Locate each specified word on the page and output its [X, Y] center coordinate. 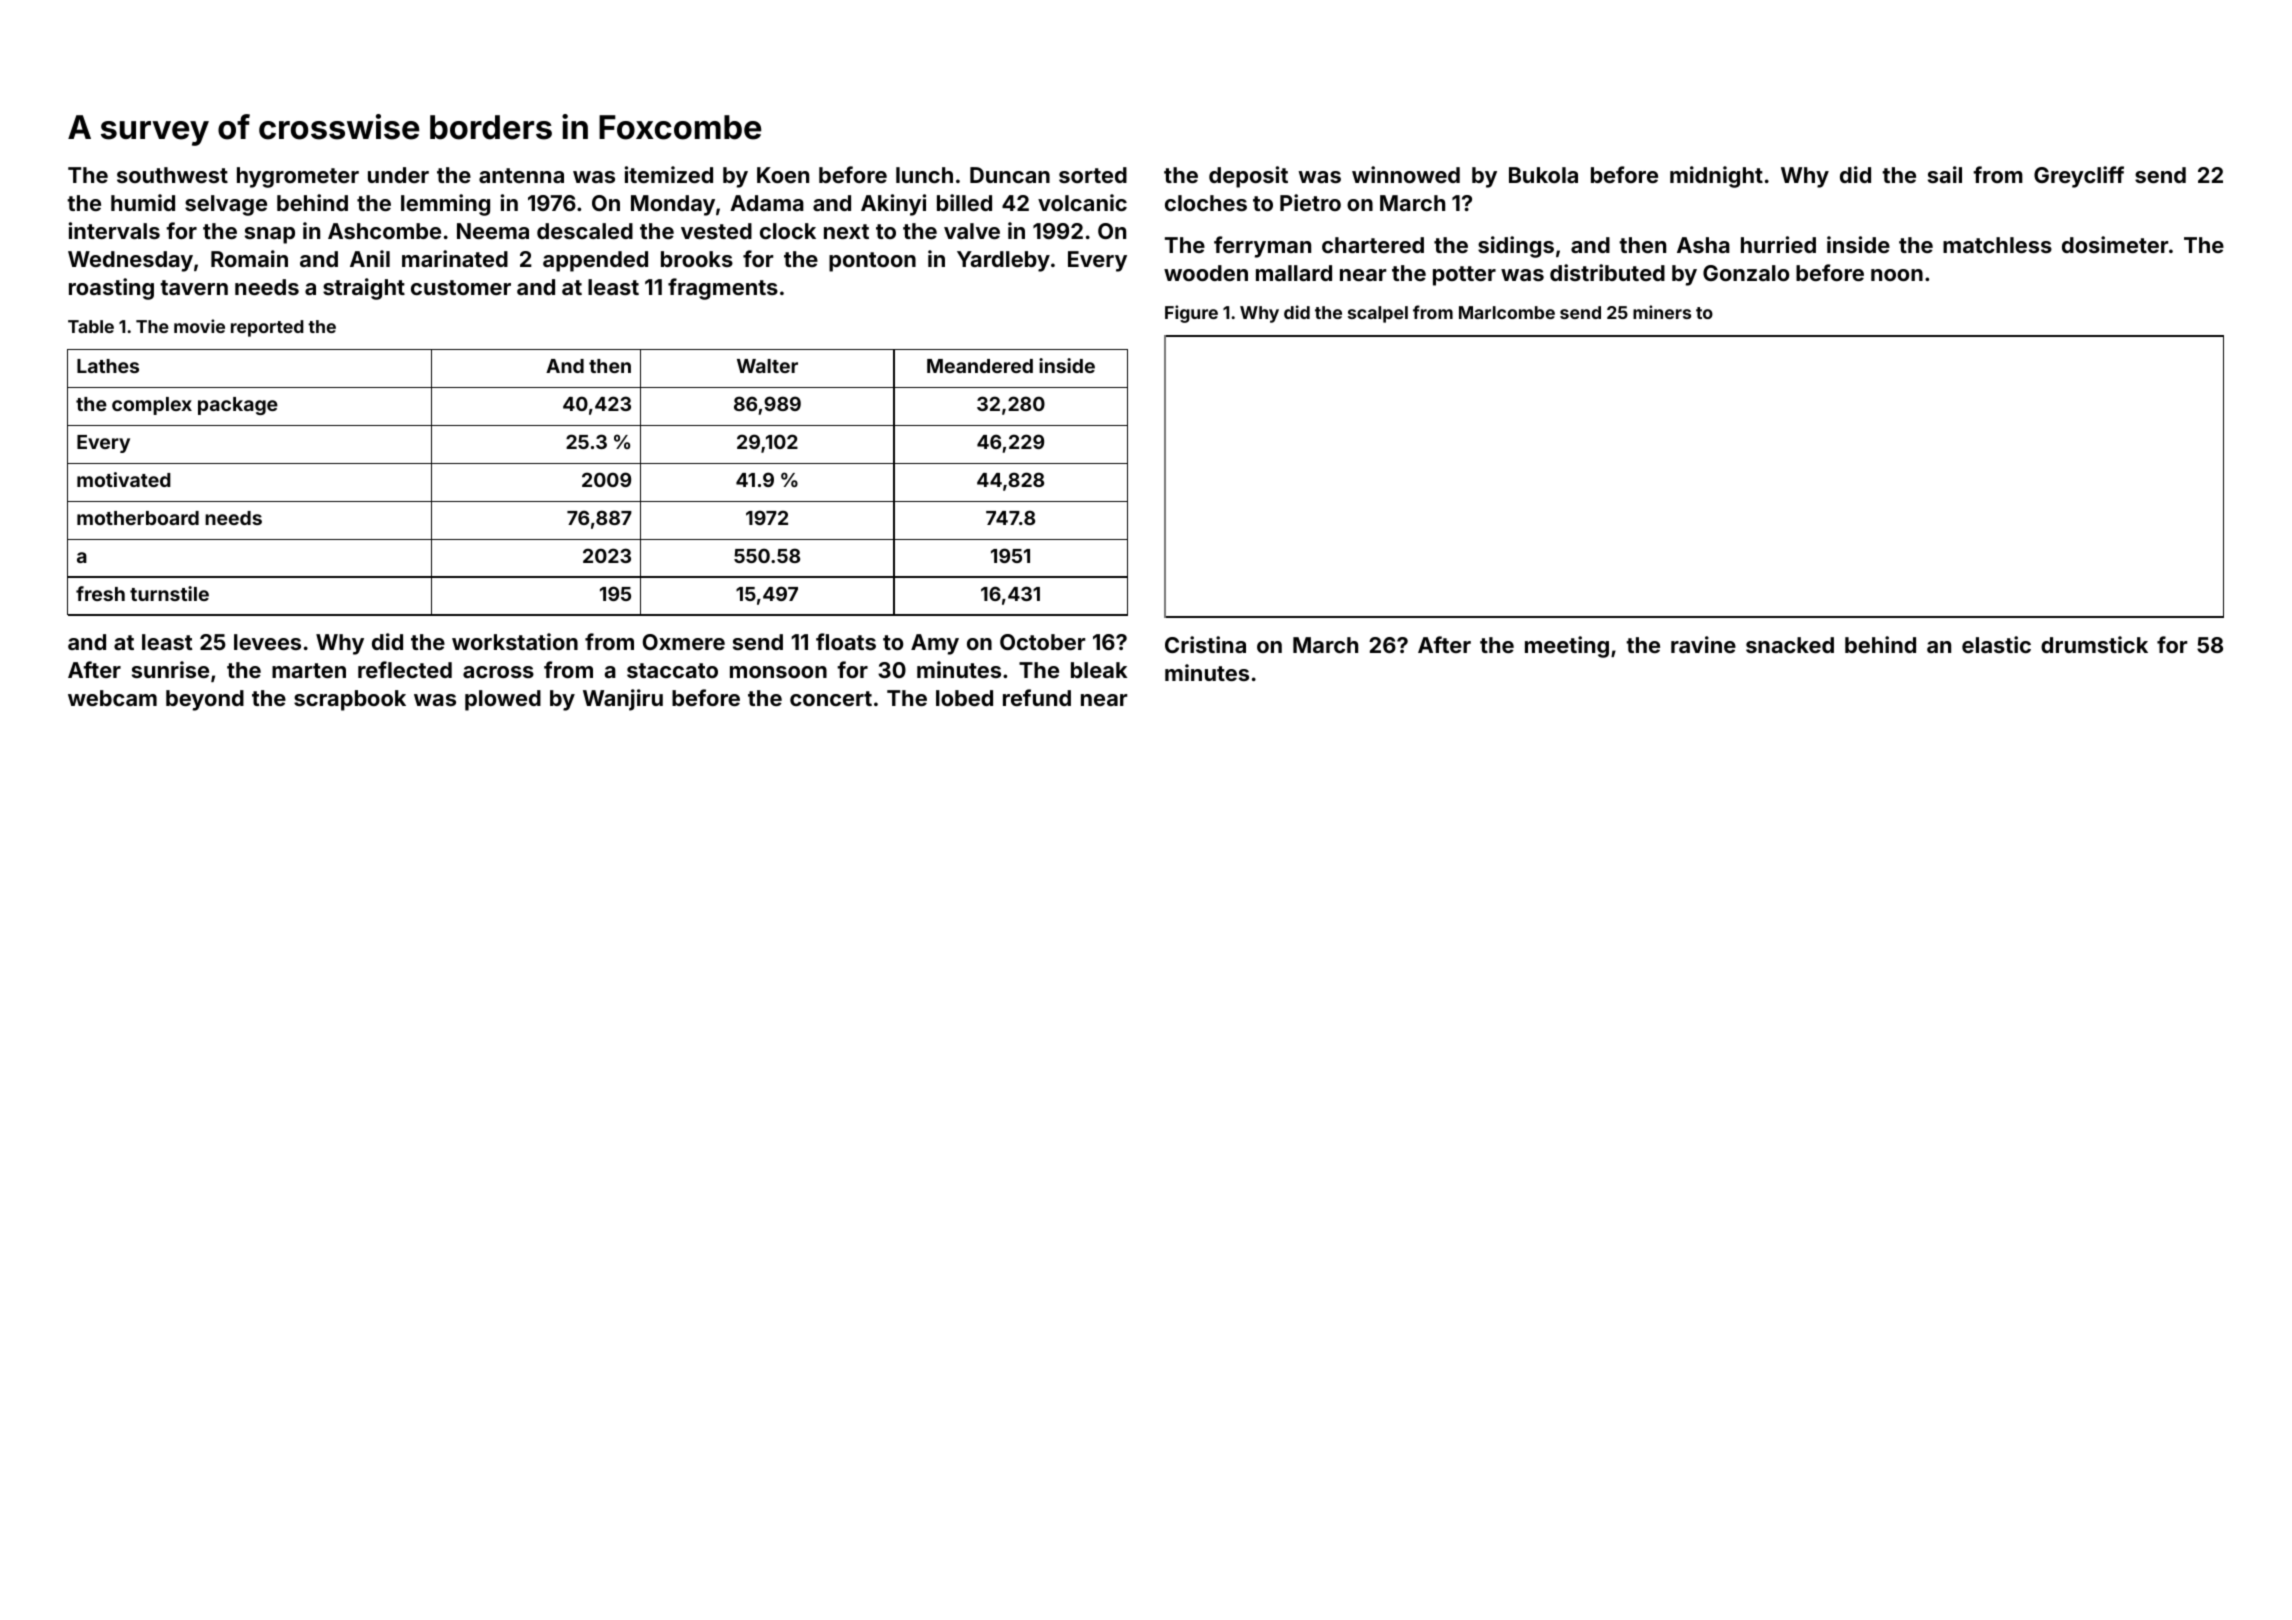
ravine [1703, 644]
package [238, 406]
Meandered [980, 366]
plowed [503, 700]
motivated [124, 479]
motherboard [138, 518]
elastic [1996, 644]
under [398, 175]
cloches [1206, 203]
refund [1037, 697]
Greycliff [2079, 177]
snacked [1790, 645]
